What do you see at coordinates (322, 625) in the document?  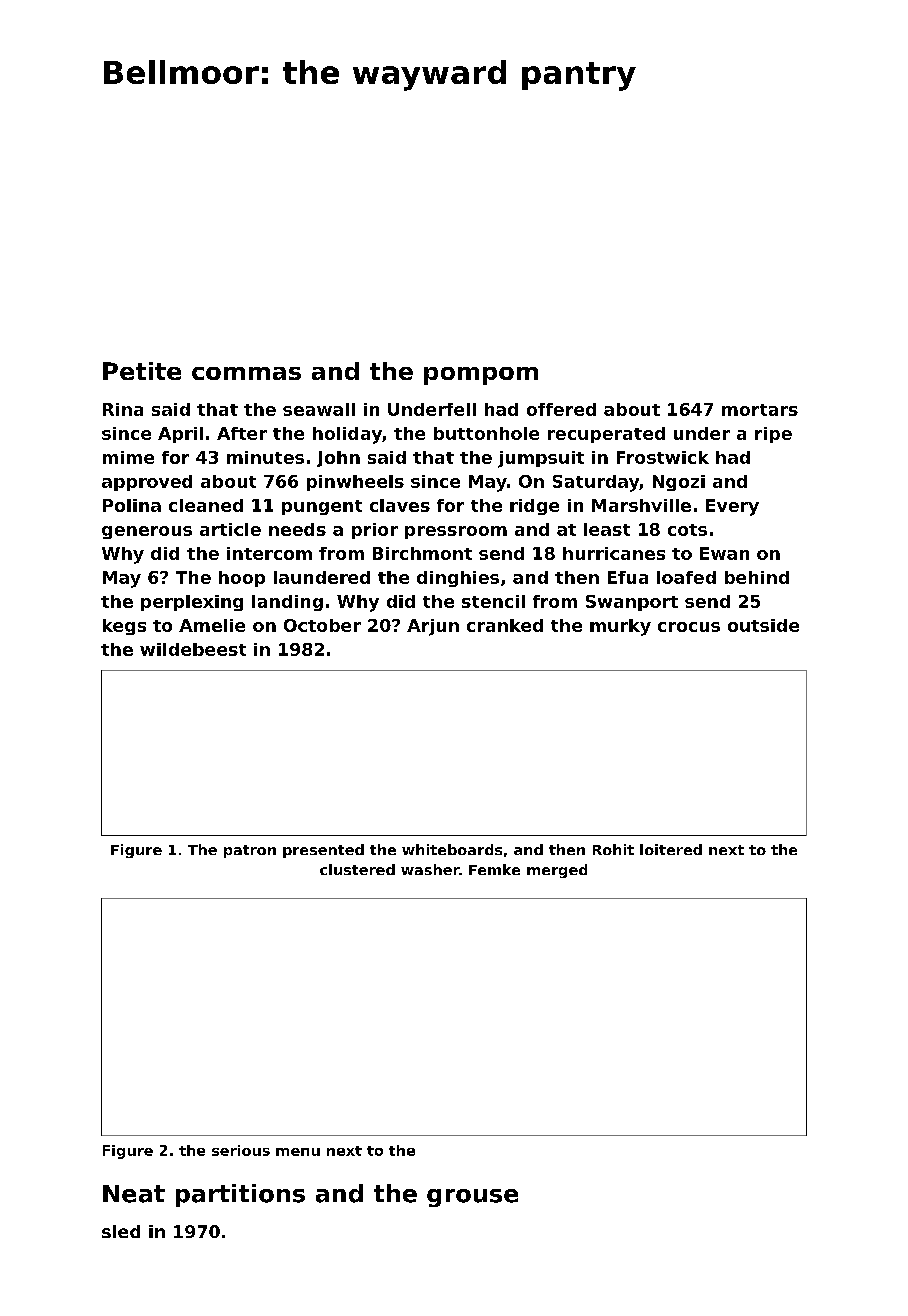 I see `October` at bounding box center [322, 625].
